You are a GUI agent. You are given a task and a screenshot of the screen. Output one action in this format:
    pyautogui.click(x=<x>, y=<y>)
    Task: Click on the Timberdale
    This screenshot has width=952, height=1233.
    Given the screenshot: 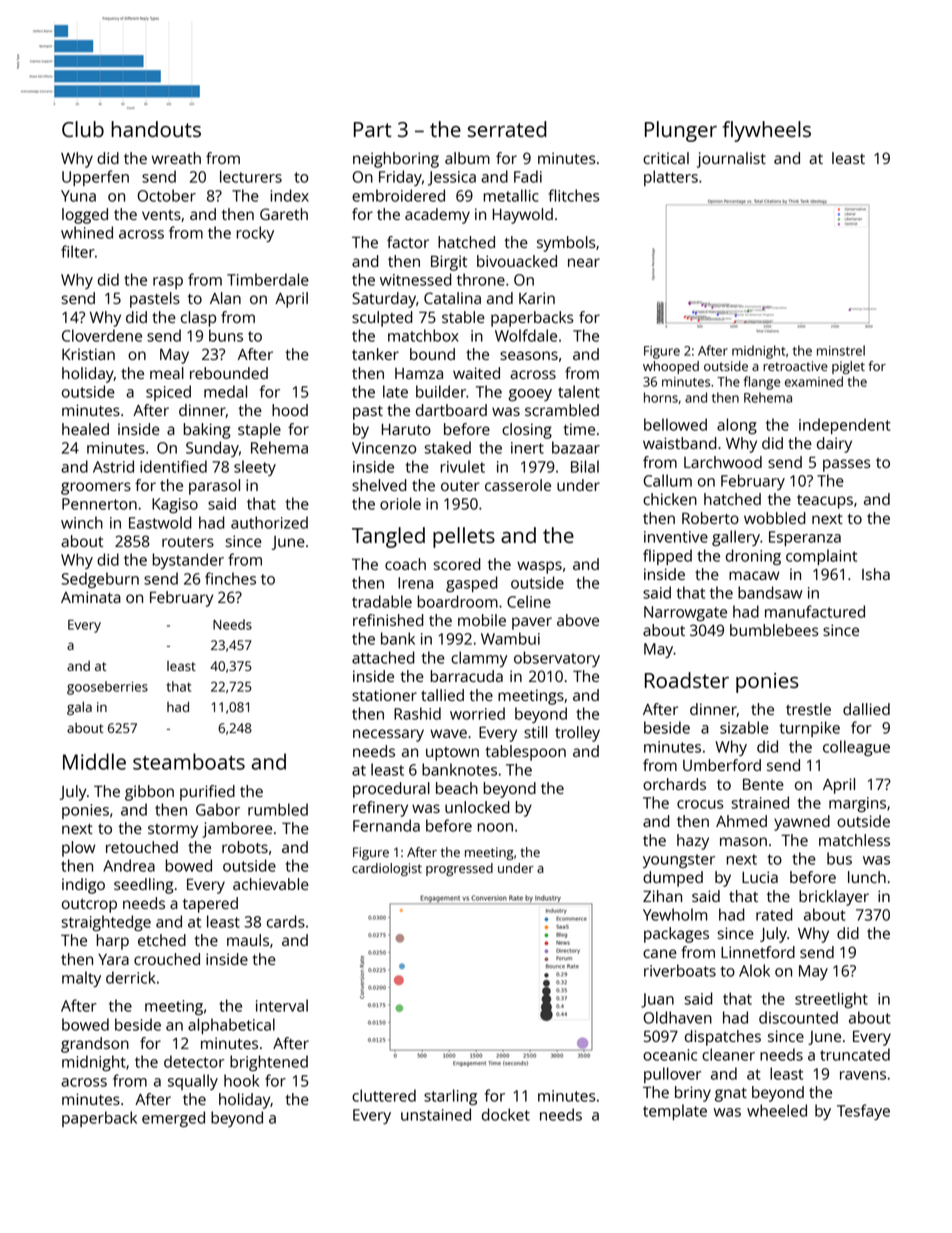 What is the action you would take?
    pyautogui.click(x=268, y=279)
